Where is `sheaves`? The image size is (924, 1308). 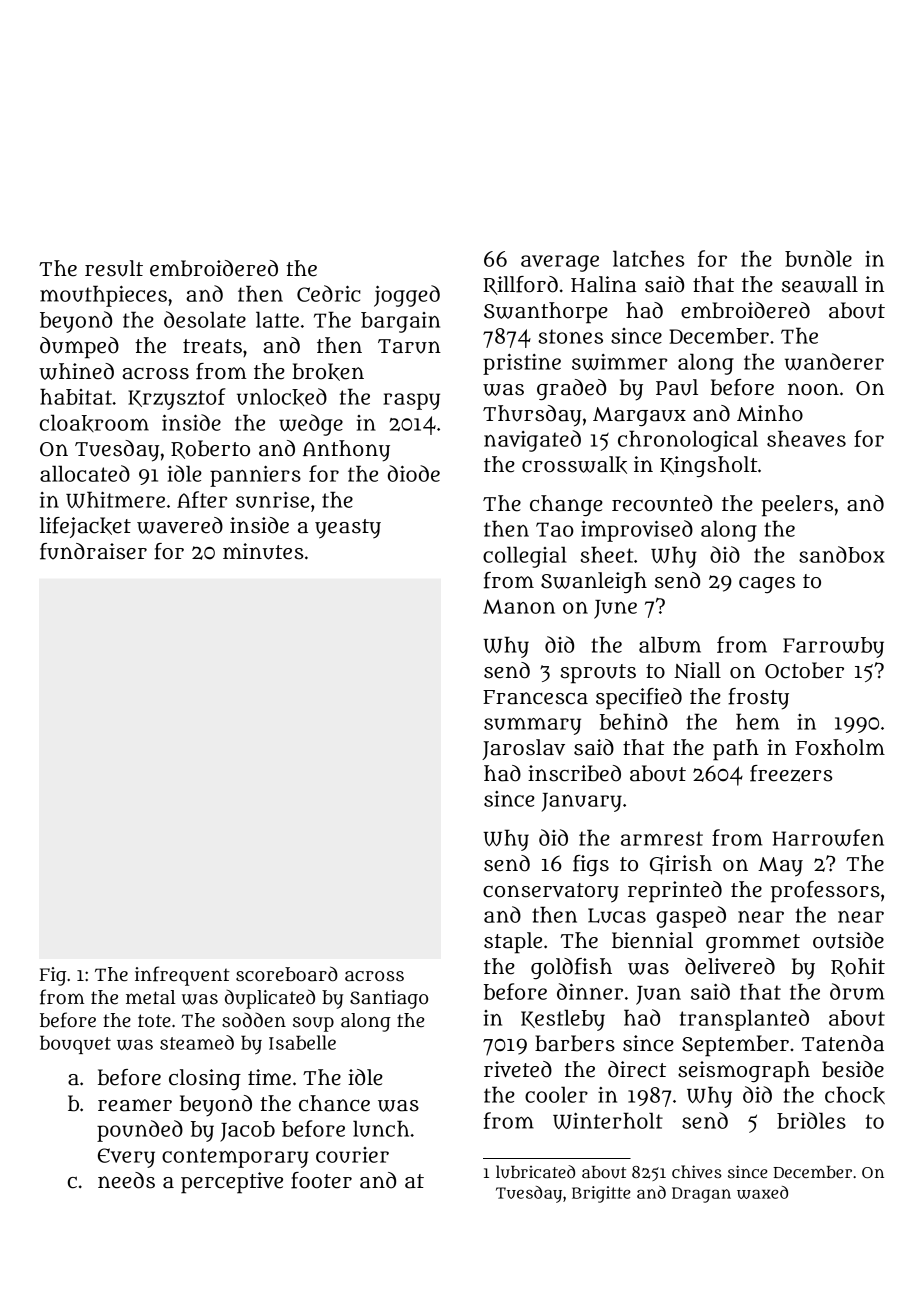 sheaves is located at coordinates (806, 438).
